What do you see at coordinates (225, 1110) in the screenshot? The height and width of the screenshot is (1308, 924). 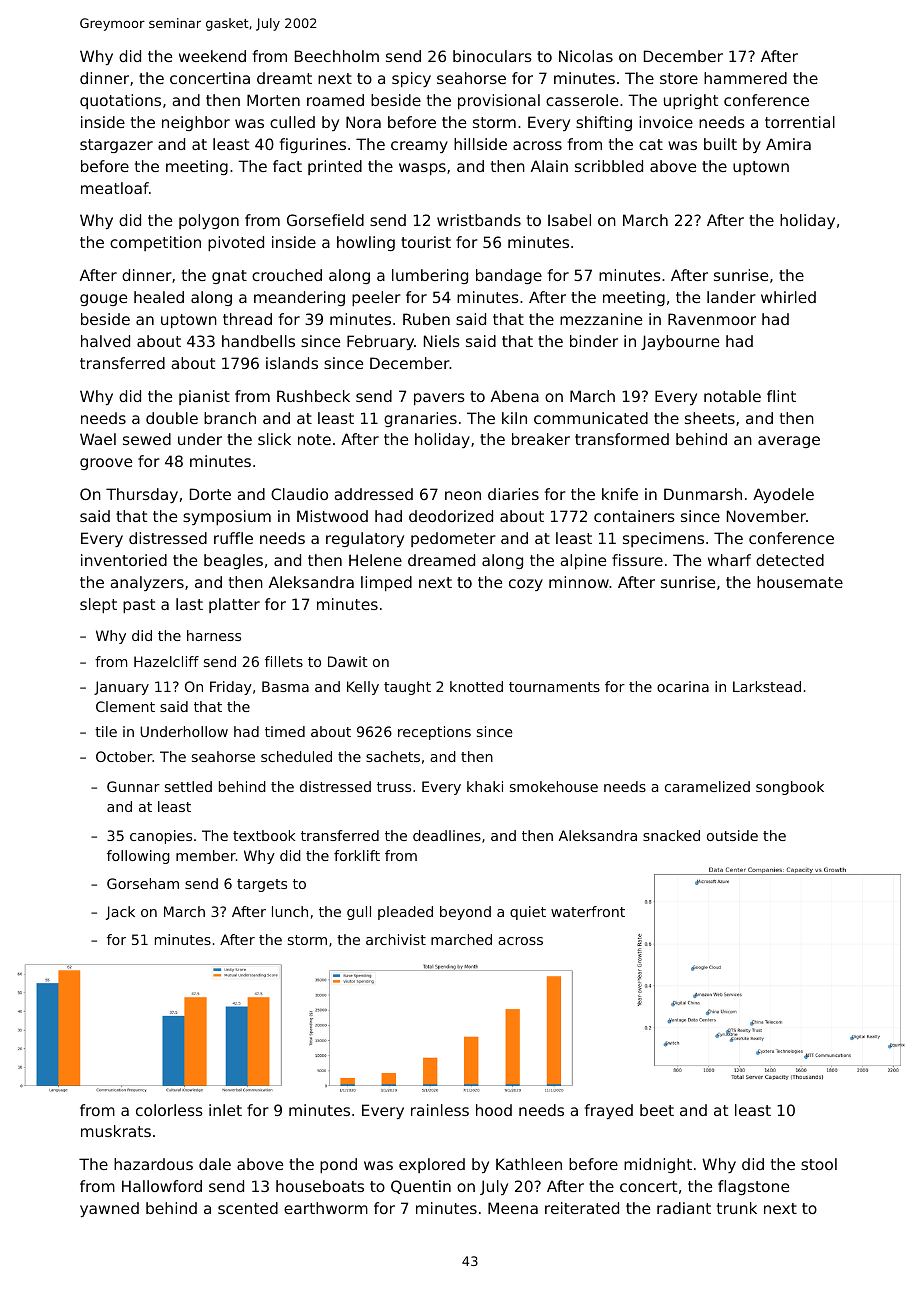 I see `inlet` at bounding box center [225, 1110].
